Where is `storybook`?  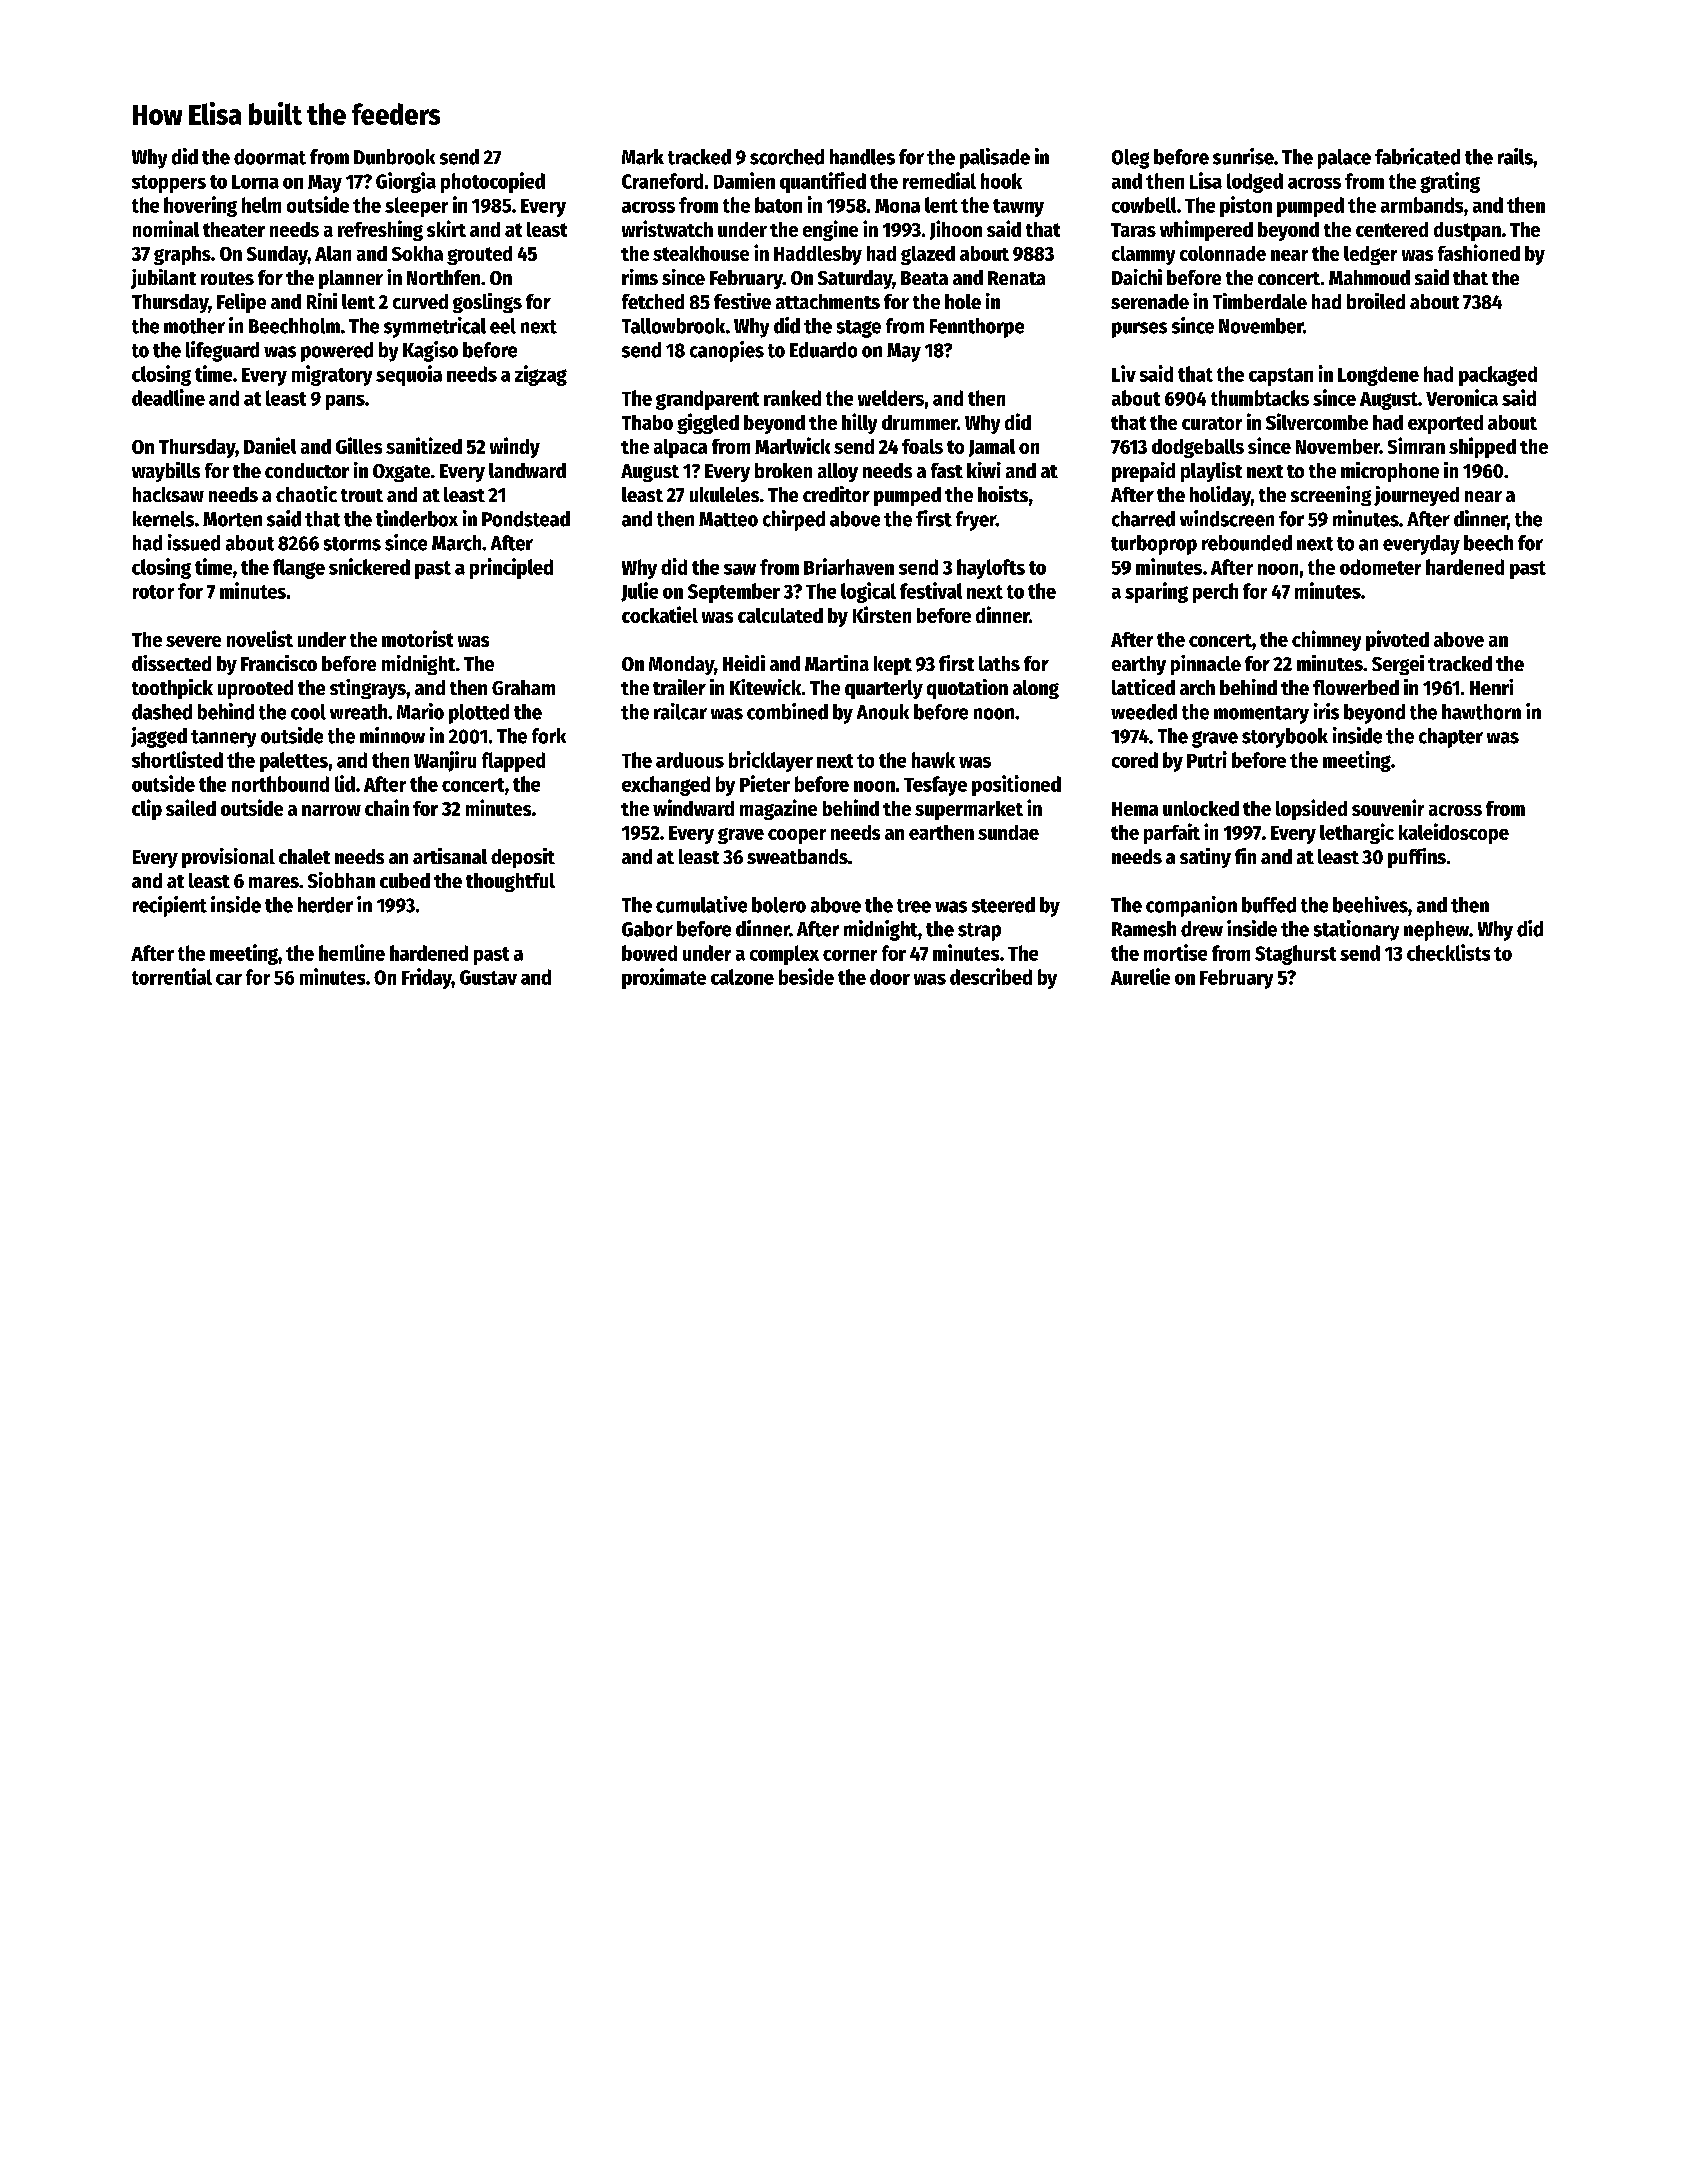 storybook is located at coordinates (1285, 738).
